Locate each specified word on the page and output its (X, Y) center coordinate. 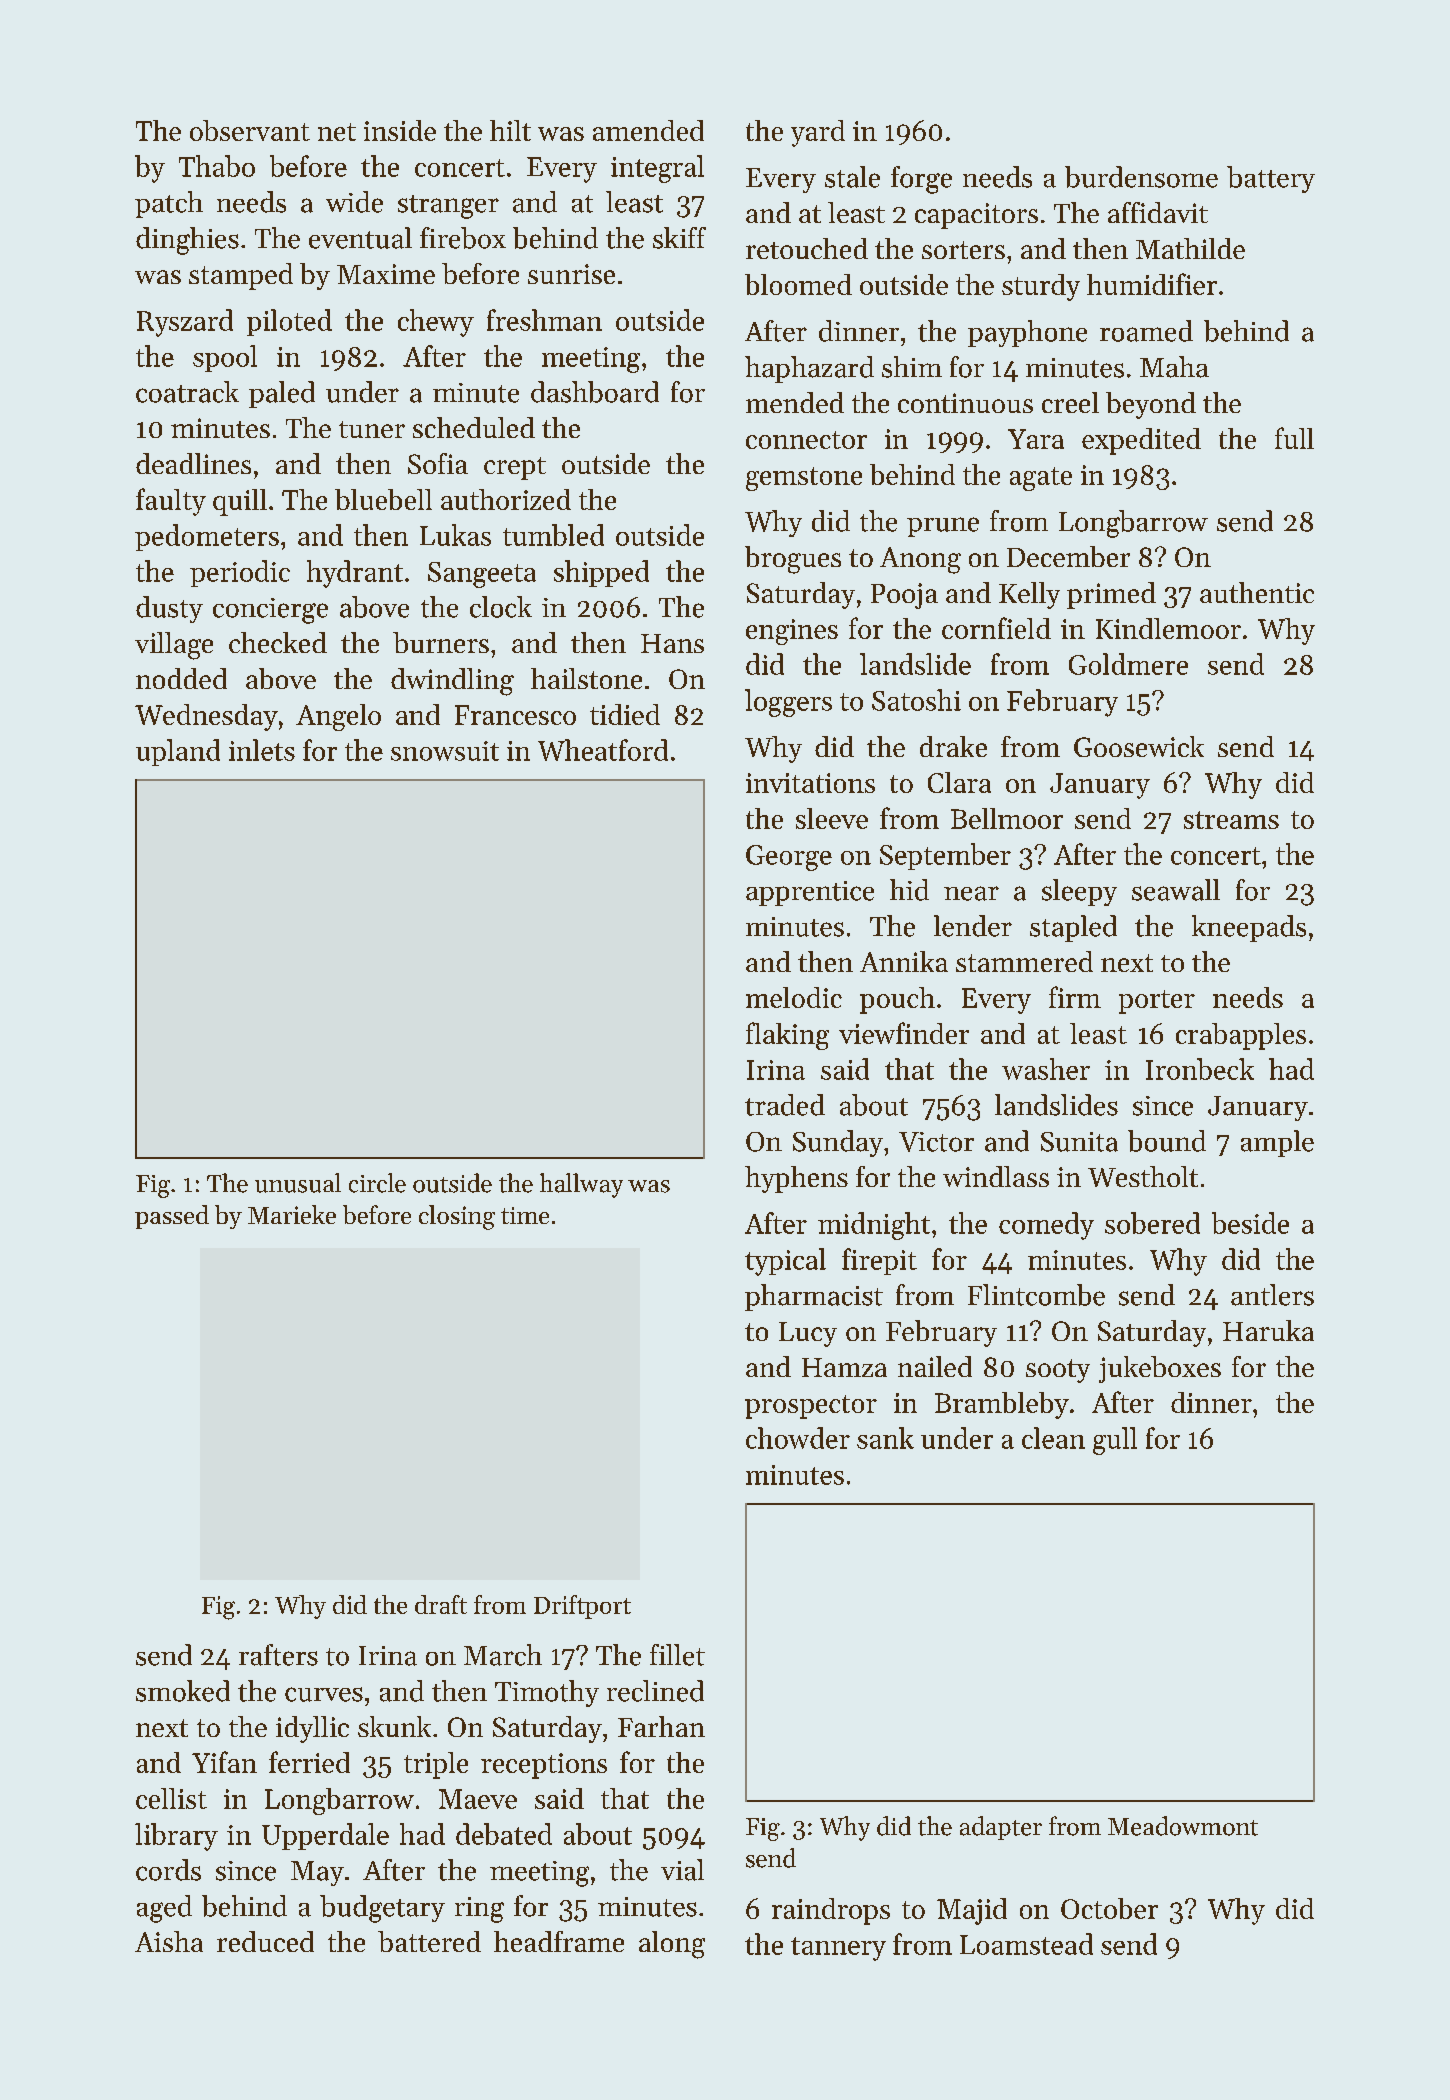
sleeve (832, 818)
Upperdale (325, 1836)
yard (818, 133)
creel (1070, 402)
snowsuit (445, 751)
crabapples (1241, 1036)
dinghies (187, 241)
